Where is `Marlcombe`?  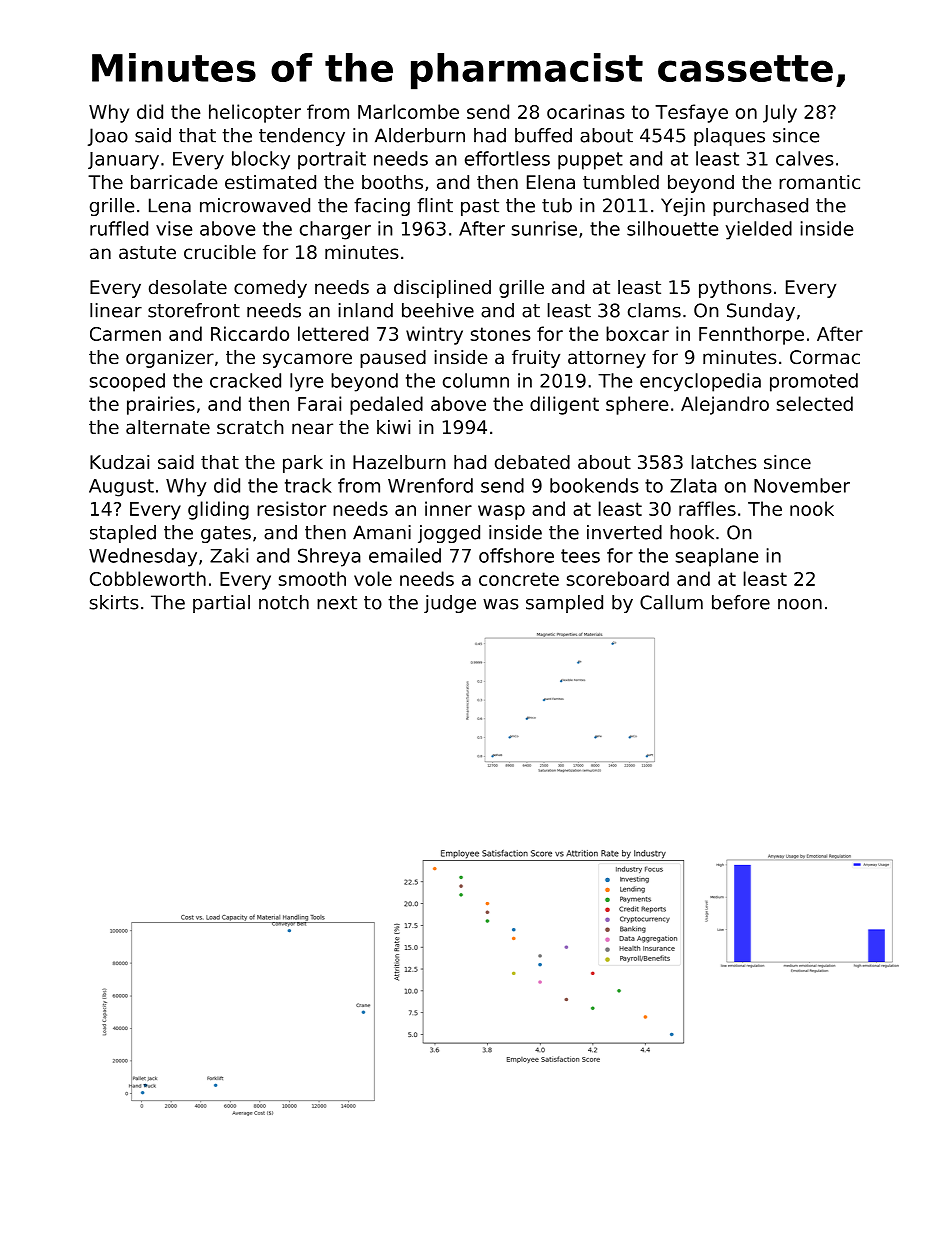
Marlcombe is located at coordinates (408, 111).
